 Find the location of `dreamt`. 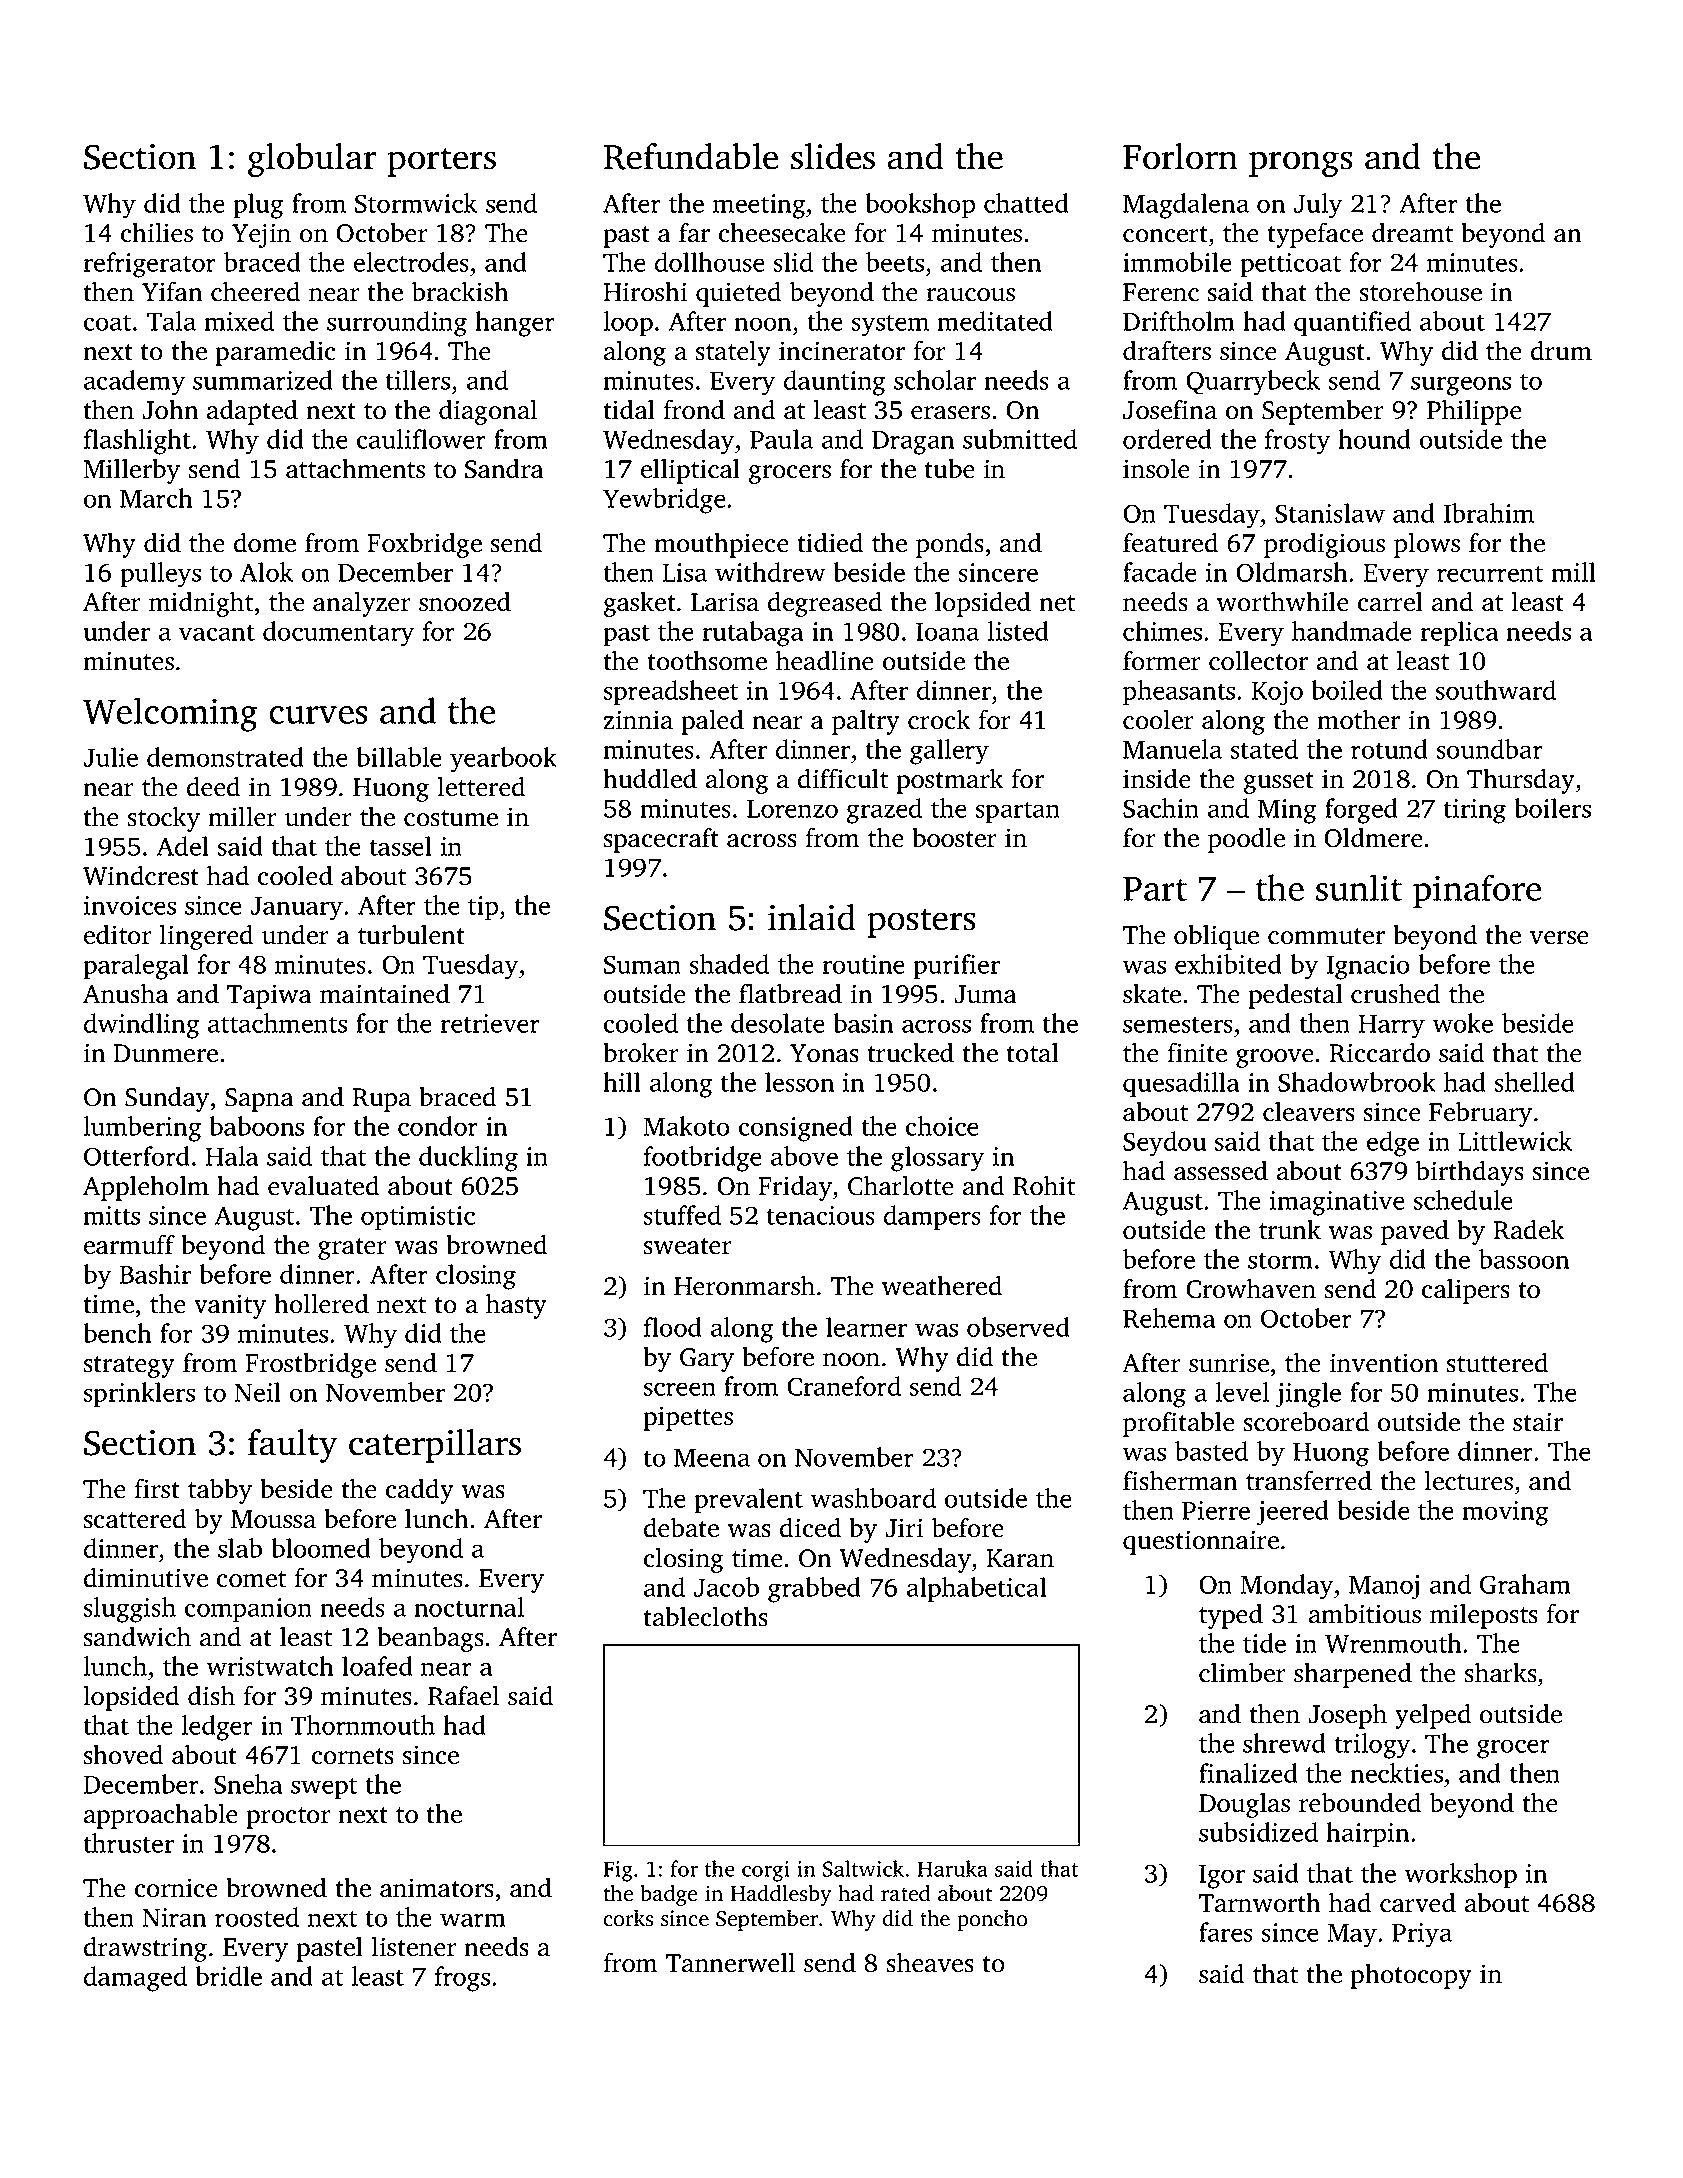

dreamt is located at coordinates (1412, 233).
